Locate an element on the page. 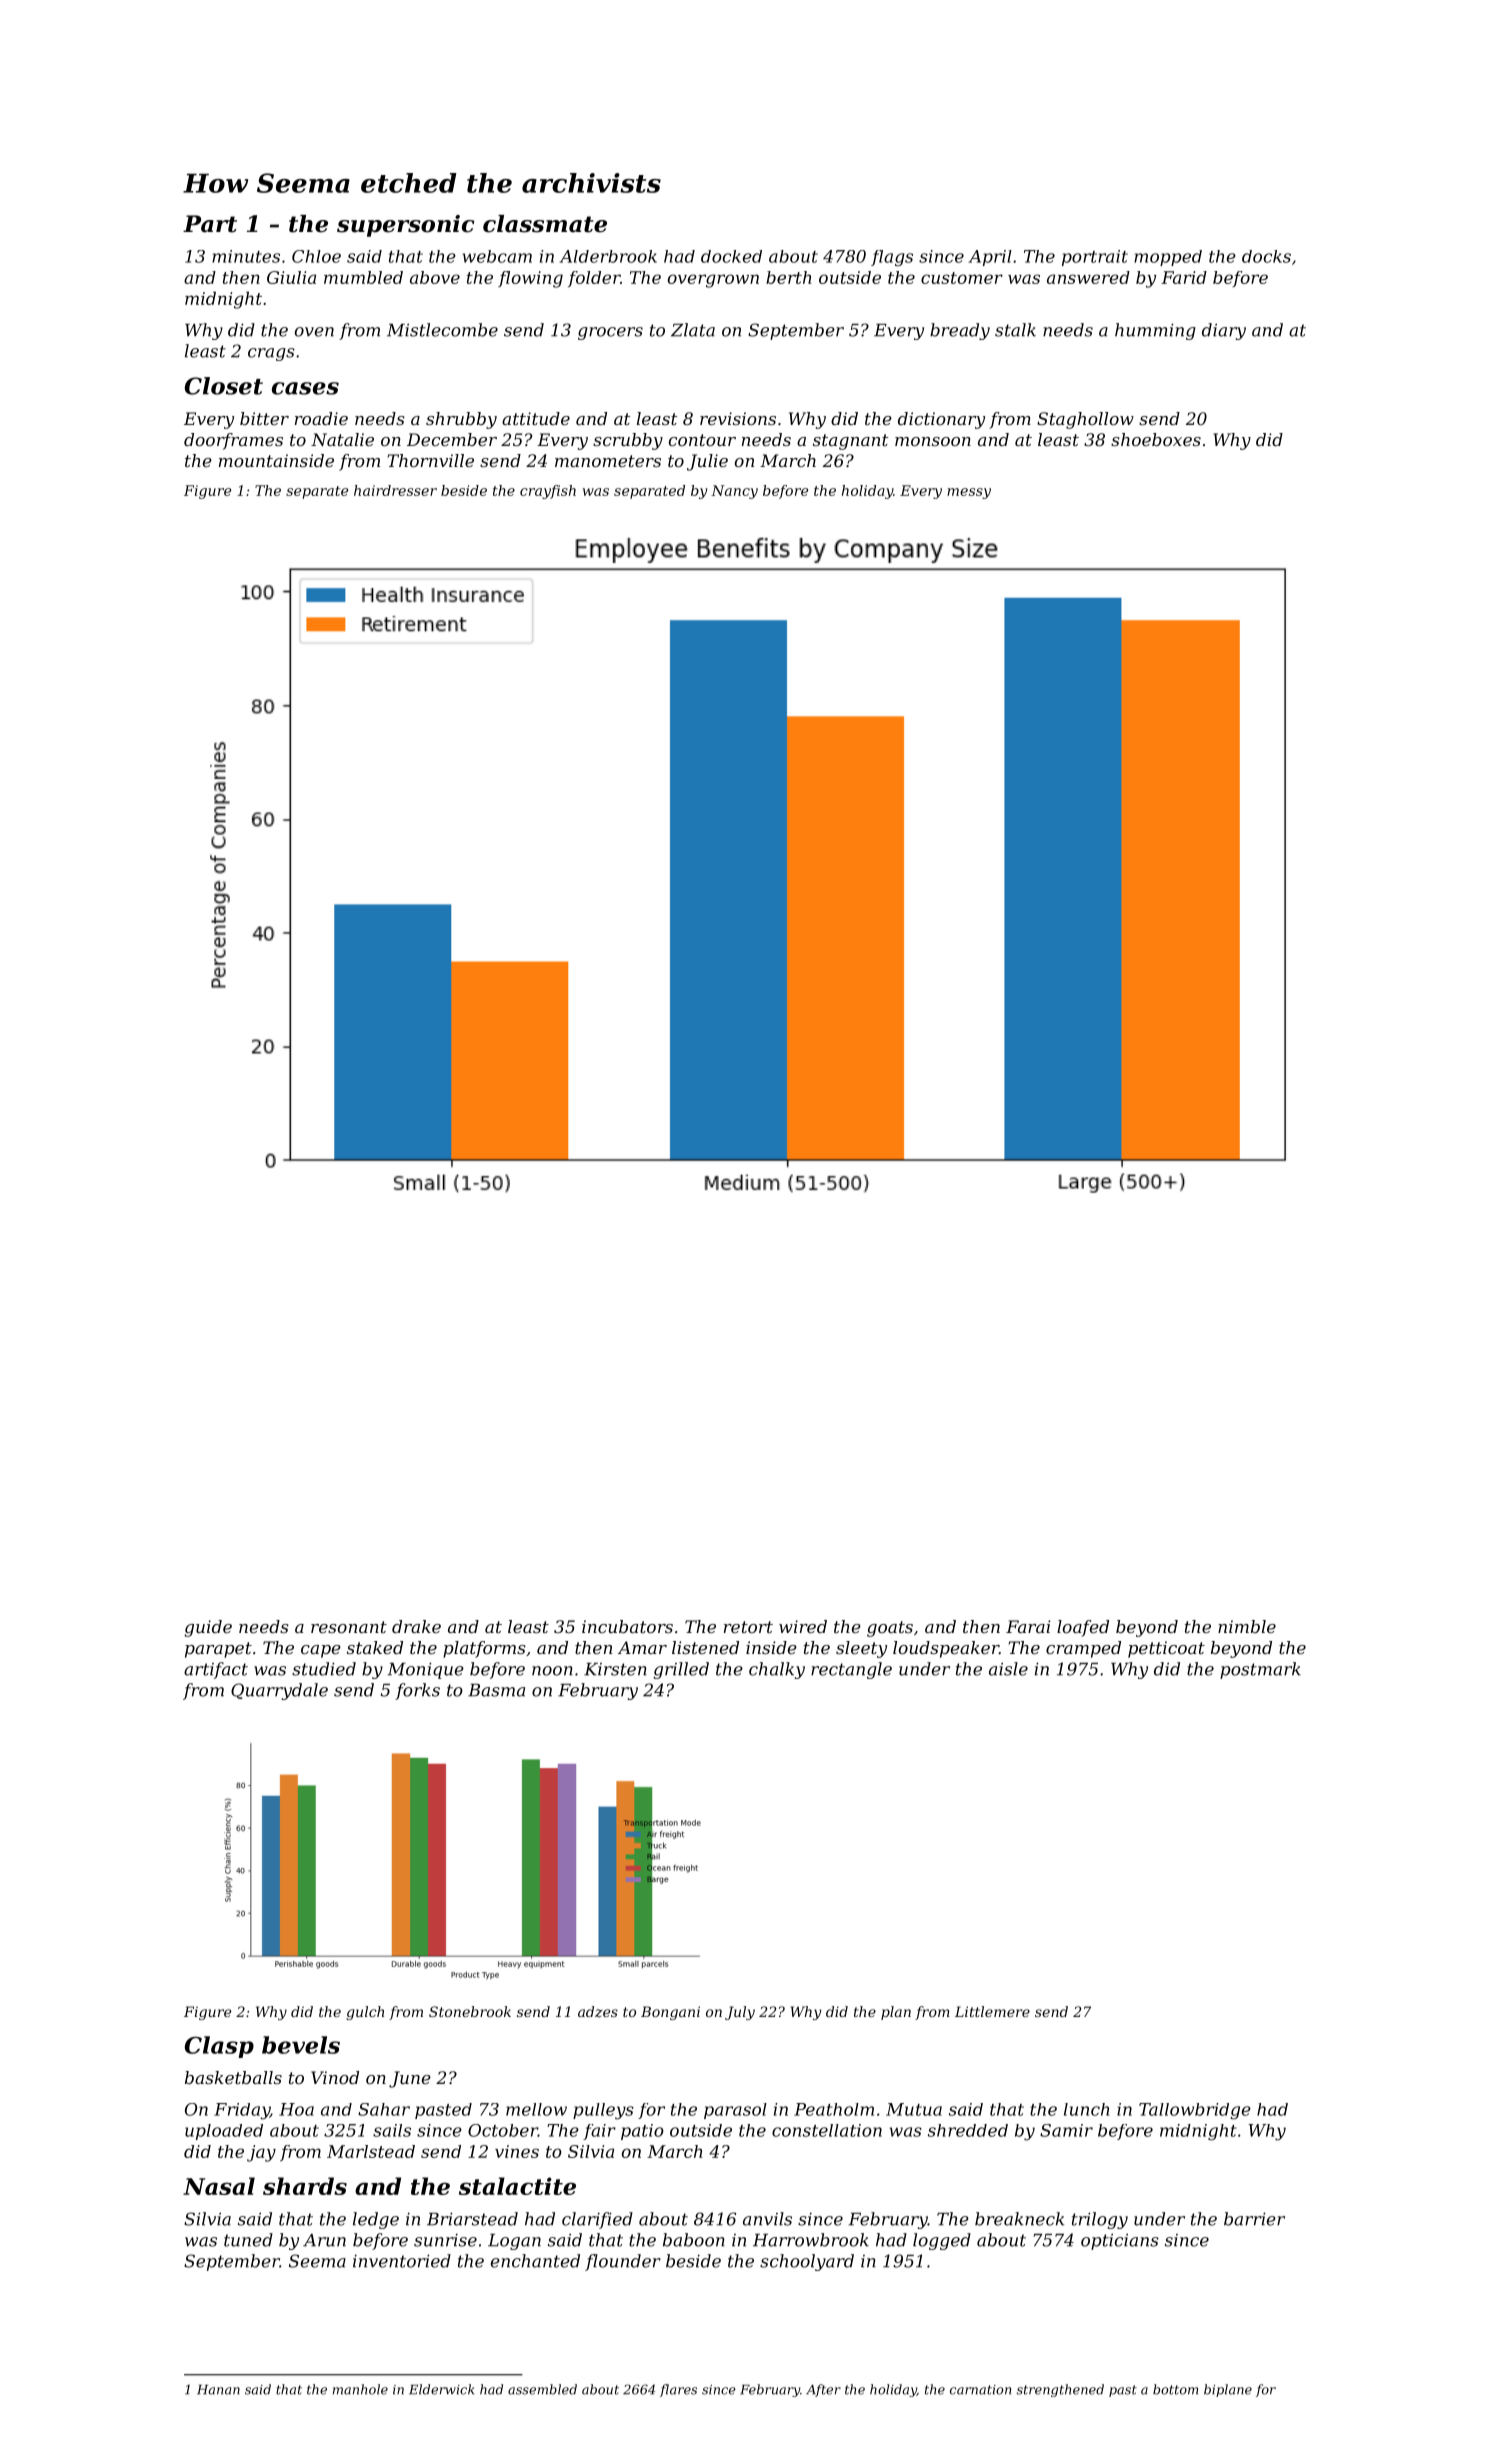  After is located at coordinates (823, 2390).
